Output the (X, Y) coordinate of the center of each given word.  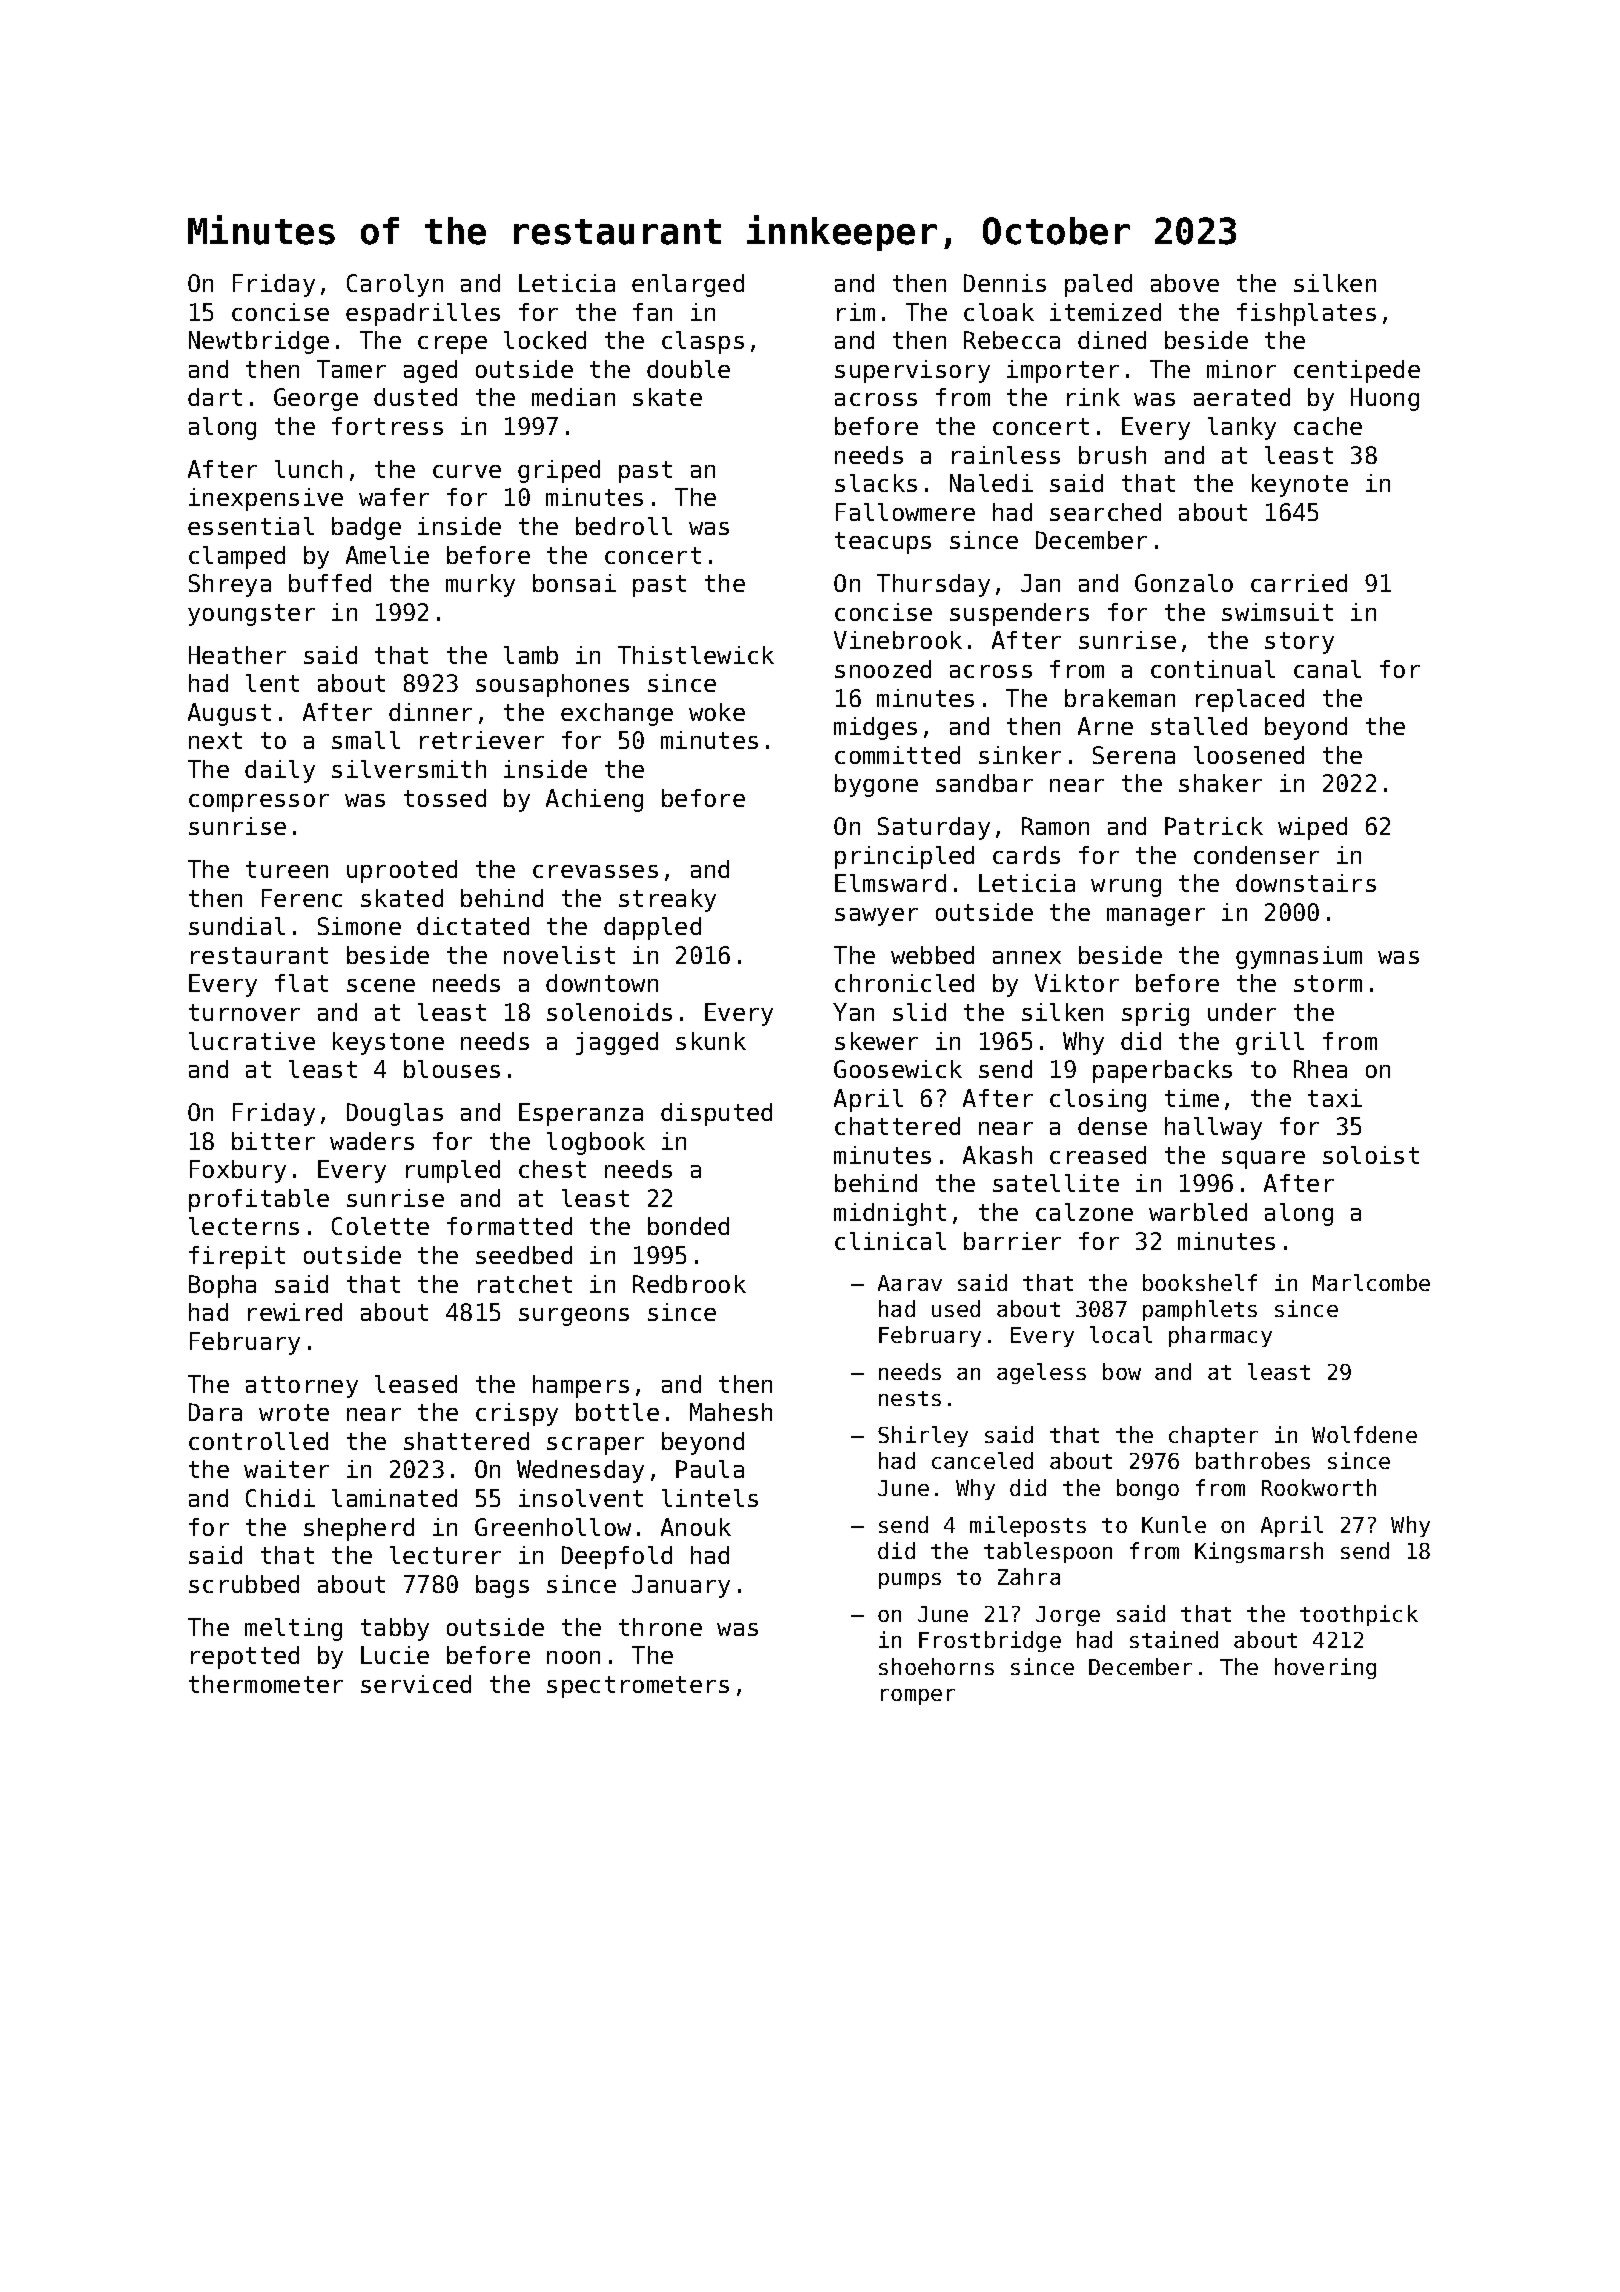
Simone (359, 926)
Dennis (1005, 283)
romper (918, 1697)
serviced (416, 1684)
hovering (1325, 1668)
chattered (897, 1126)
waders (372, 1141)
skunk (711, 1041)
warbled (1198, 1212)
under (1242, 1012)
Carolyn (395, 285)
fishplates (1306, 314)
